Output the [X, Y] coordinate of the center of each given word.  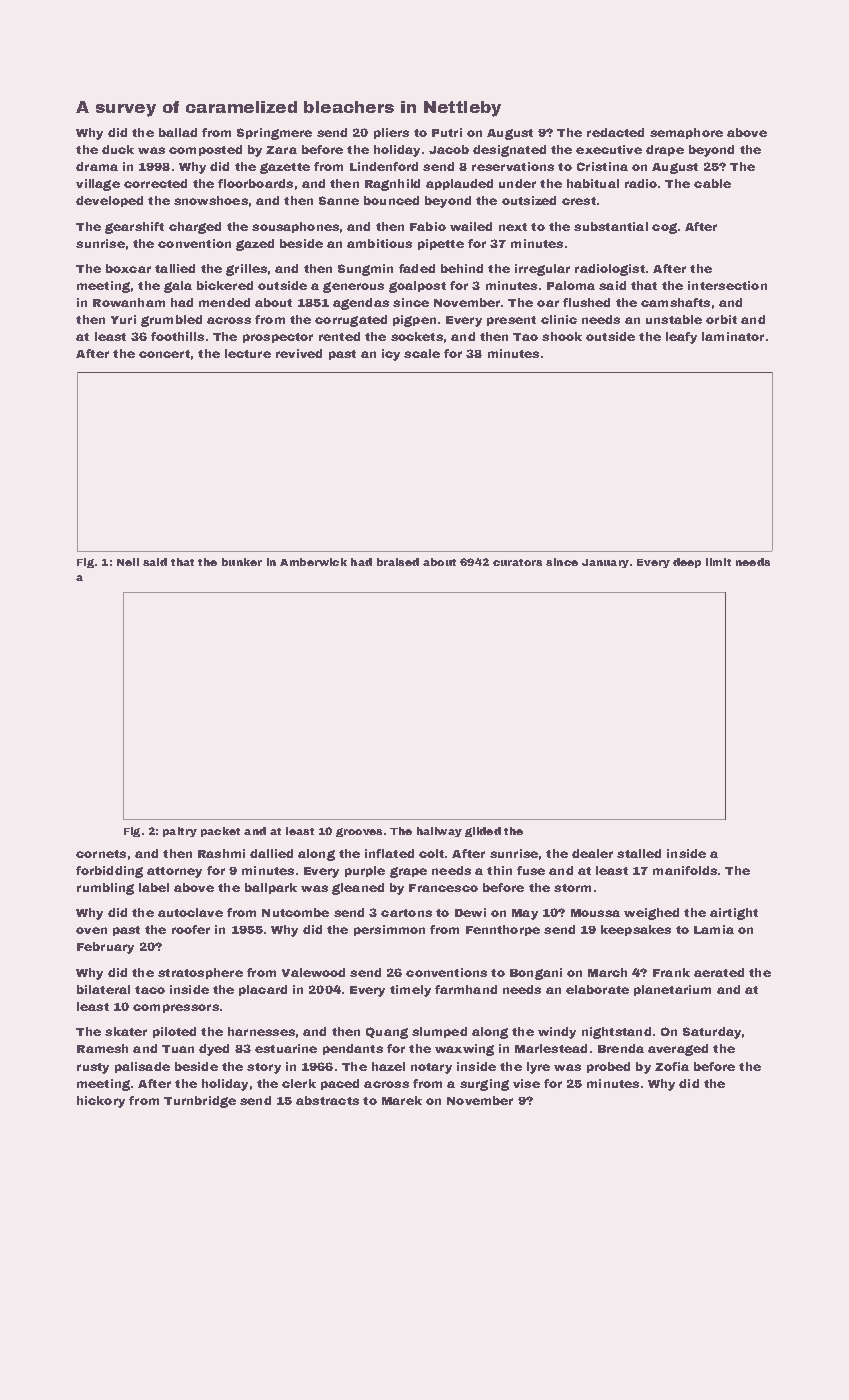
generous [353, 287]
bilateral [103, 989]
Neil [128, 562]
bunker [242, 562]
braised [398, 562]
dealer [592, 853]
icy [391, 355]
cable [712, 183]
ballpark [271, 888]
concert [164, 354]
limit [718, 562]
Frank [671, 972]
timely [410, 991]
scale [422, 353]
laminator [733, 336]
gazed [255, 245]
